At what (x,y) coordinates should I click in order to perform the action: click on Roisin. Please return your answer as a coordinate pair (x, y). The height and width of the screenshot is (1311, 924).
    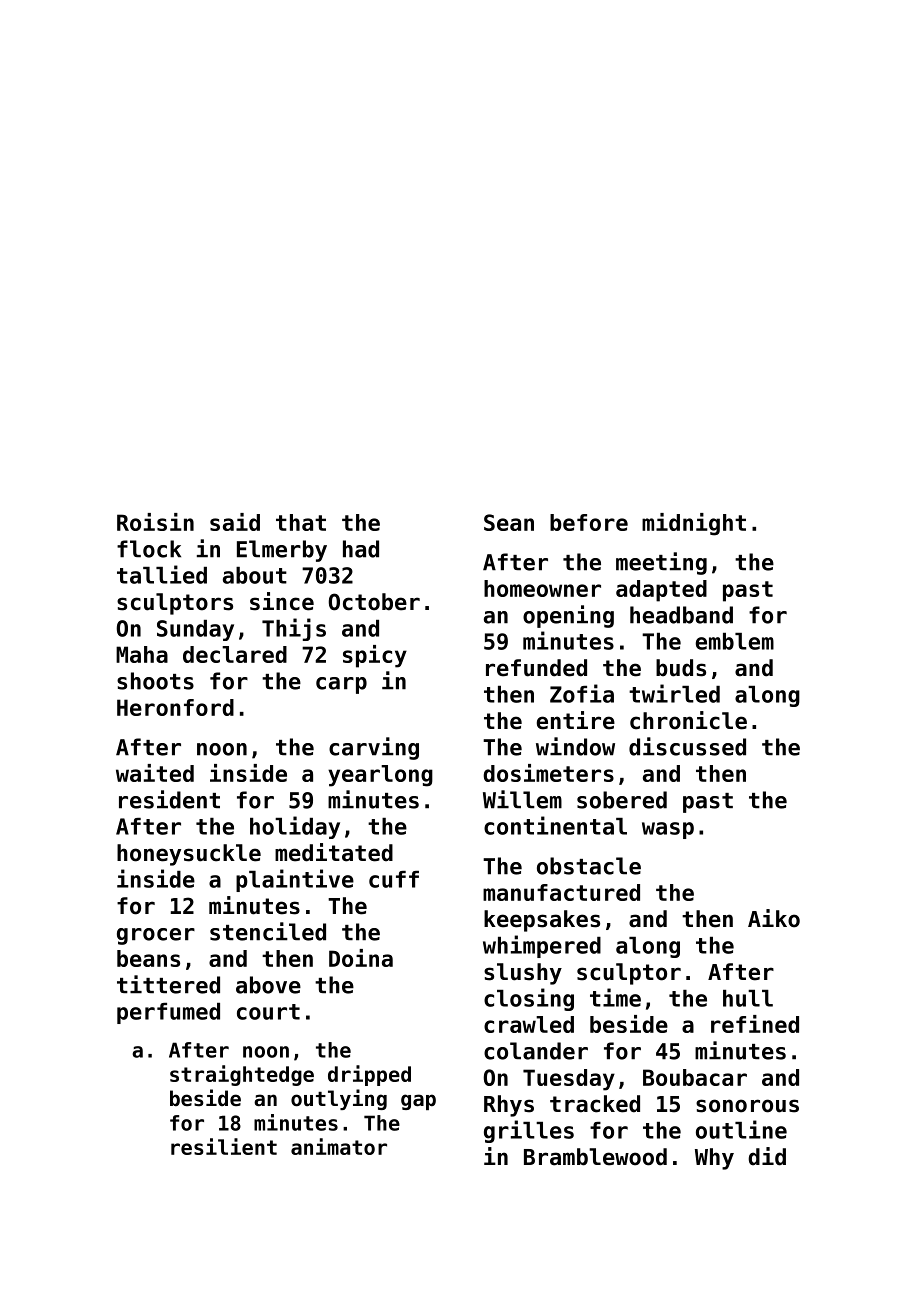
    Looking at the image, I should click on (155, 522).
